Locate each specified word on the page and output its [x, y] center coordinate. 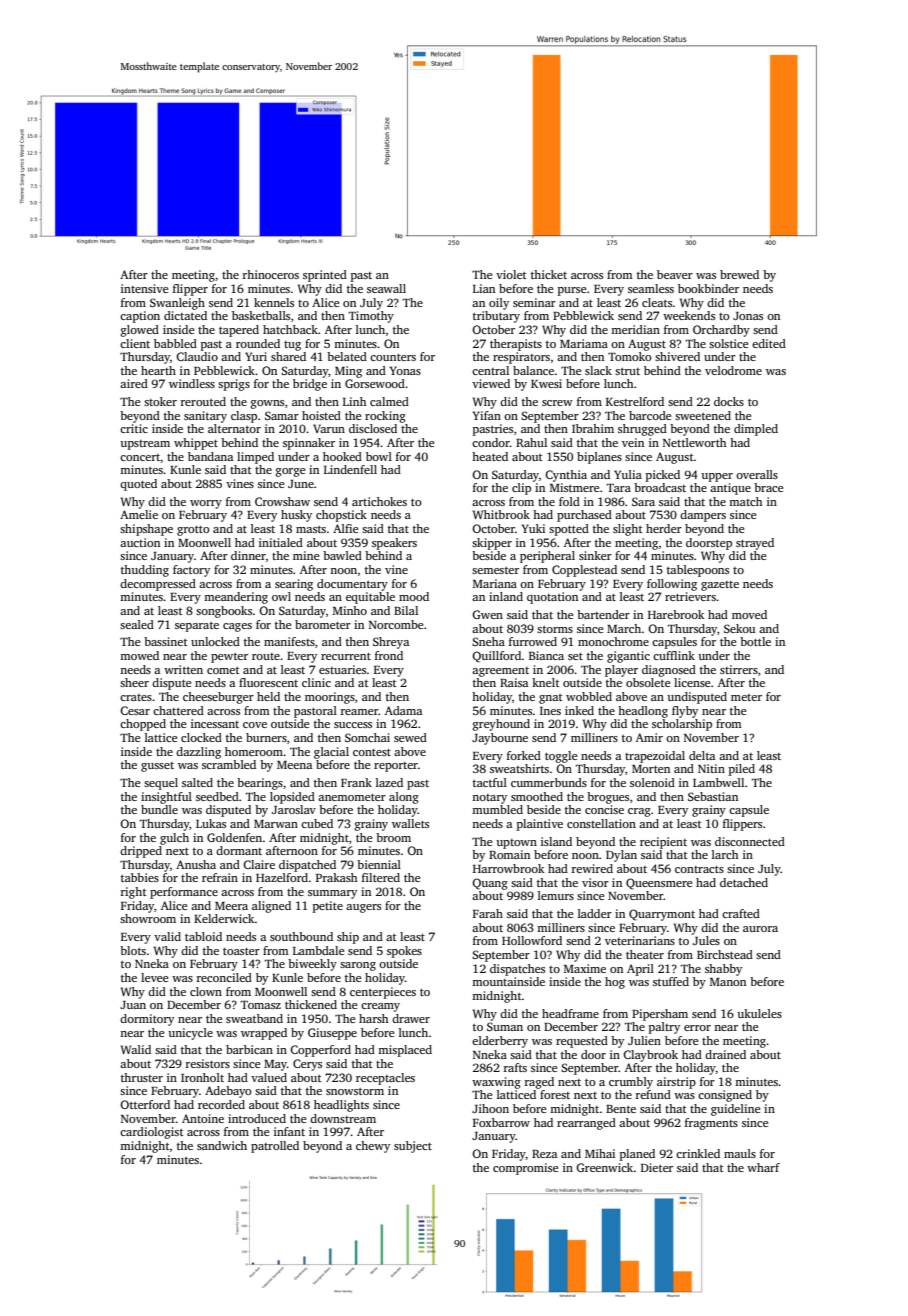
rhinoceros [271, 274]
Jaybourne [500, 739]
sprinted [325, 276]
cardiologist [151, 1133]
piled [742, 770]
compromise [525, 1169]
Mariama [584, 343]
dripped [141, 852]
